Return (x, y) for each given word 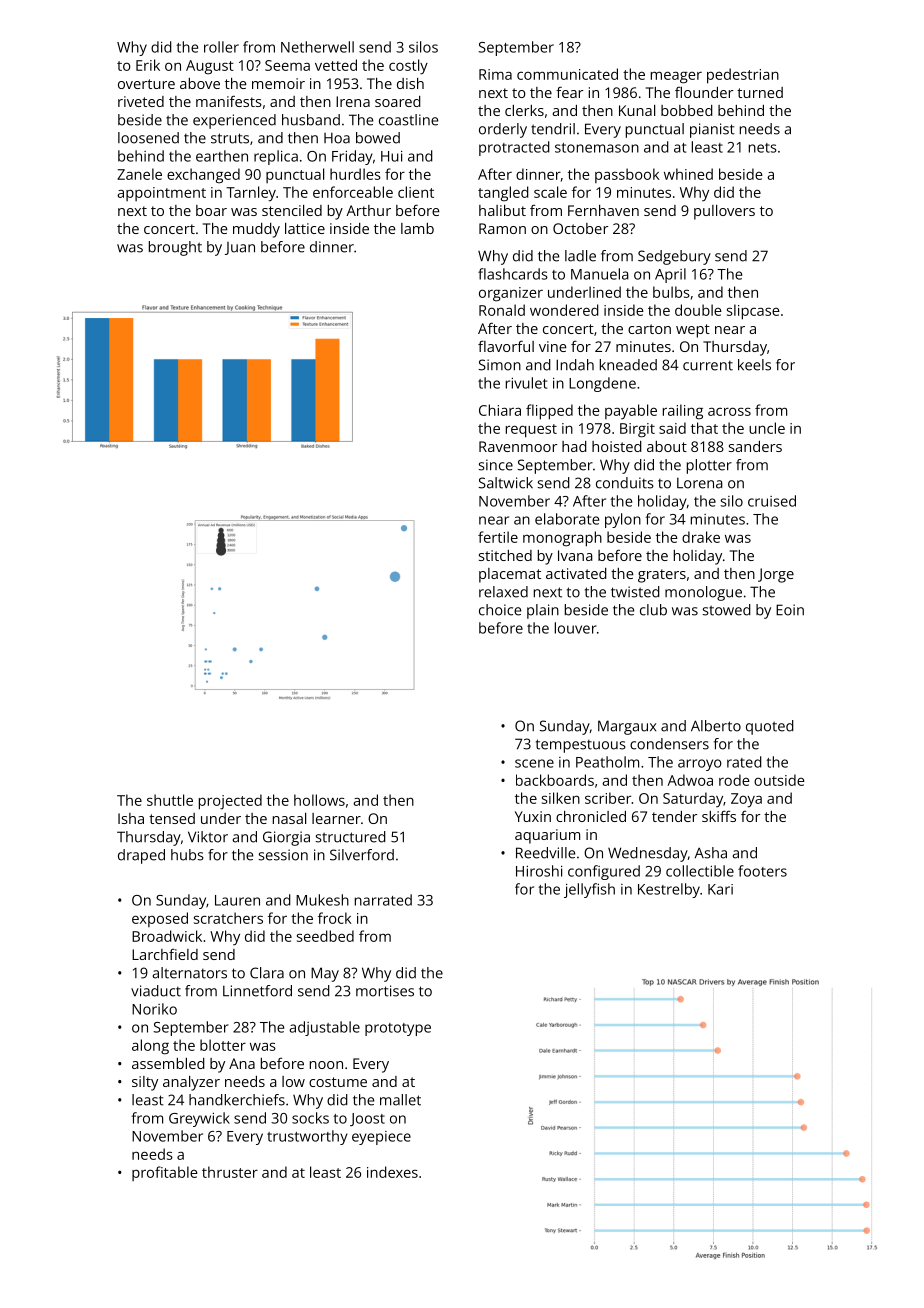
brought (175, 248)
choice (500, 610)
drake (701, 537)
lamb (417, 228)
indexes (392, 1172)
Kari (720, 889)
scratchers (228, 918)
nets (763, 148)
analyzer (191, 1083)
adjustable (324, 1028)
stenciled (292, 210)
